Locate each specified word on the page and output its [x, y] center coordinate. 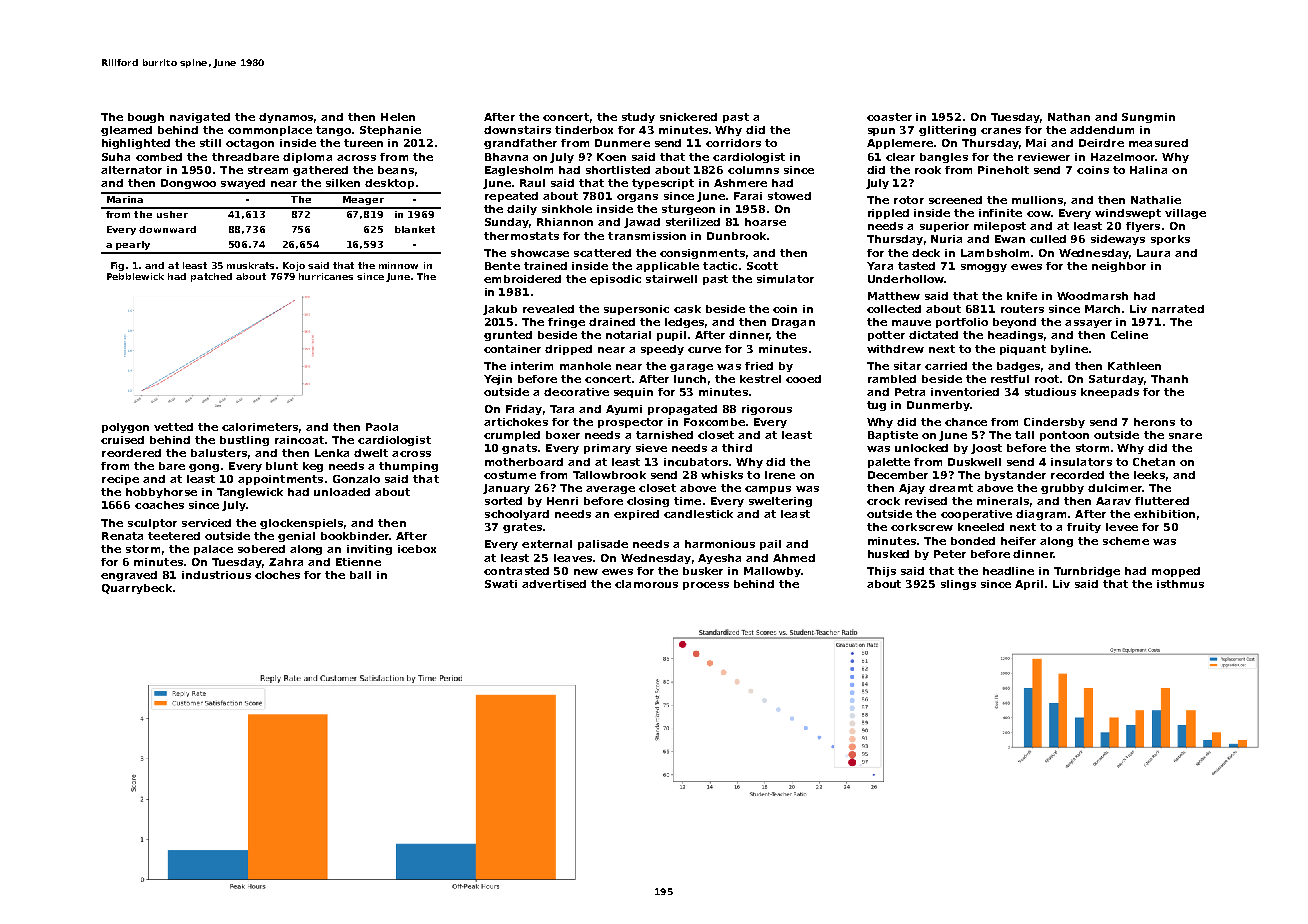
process [706, 586]
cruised [122, 440]
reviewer [1044, 157]
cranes [1001, 131]
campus [768, 490]
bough [146, 118]
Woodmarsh [1092, 296]
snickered [688, 117]
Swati [501, 584]
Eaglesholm [519, 171]
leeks [1149, 475]
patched [211, 277]
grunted [508, 336]
